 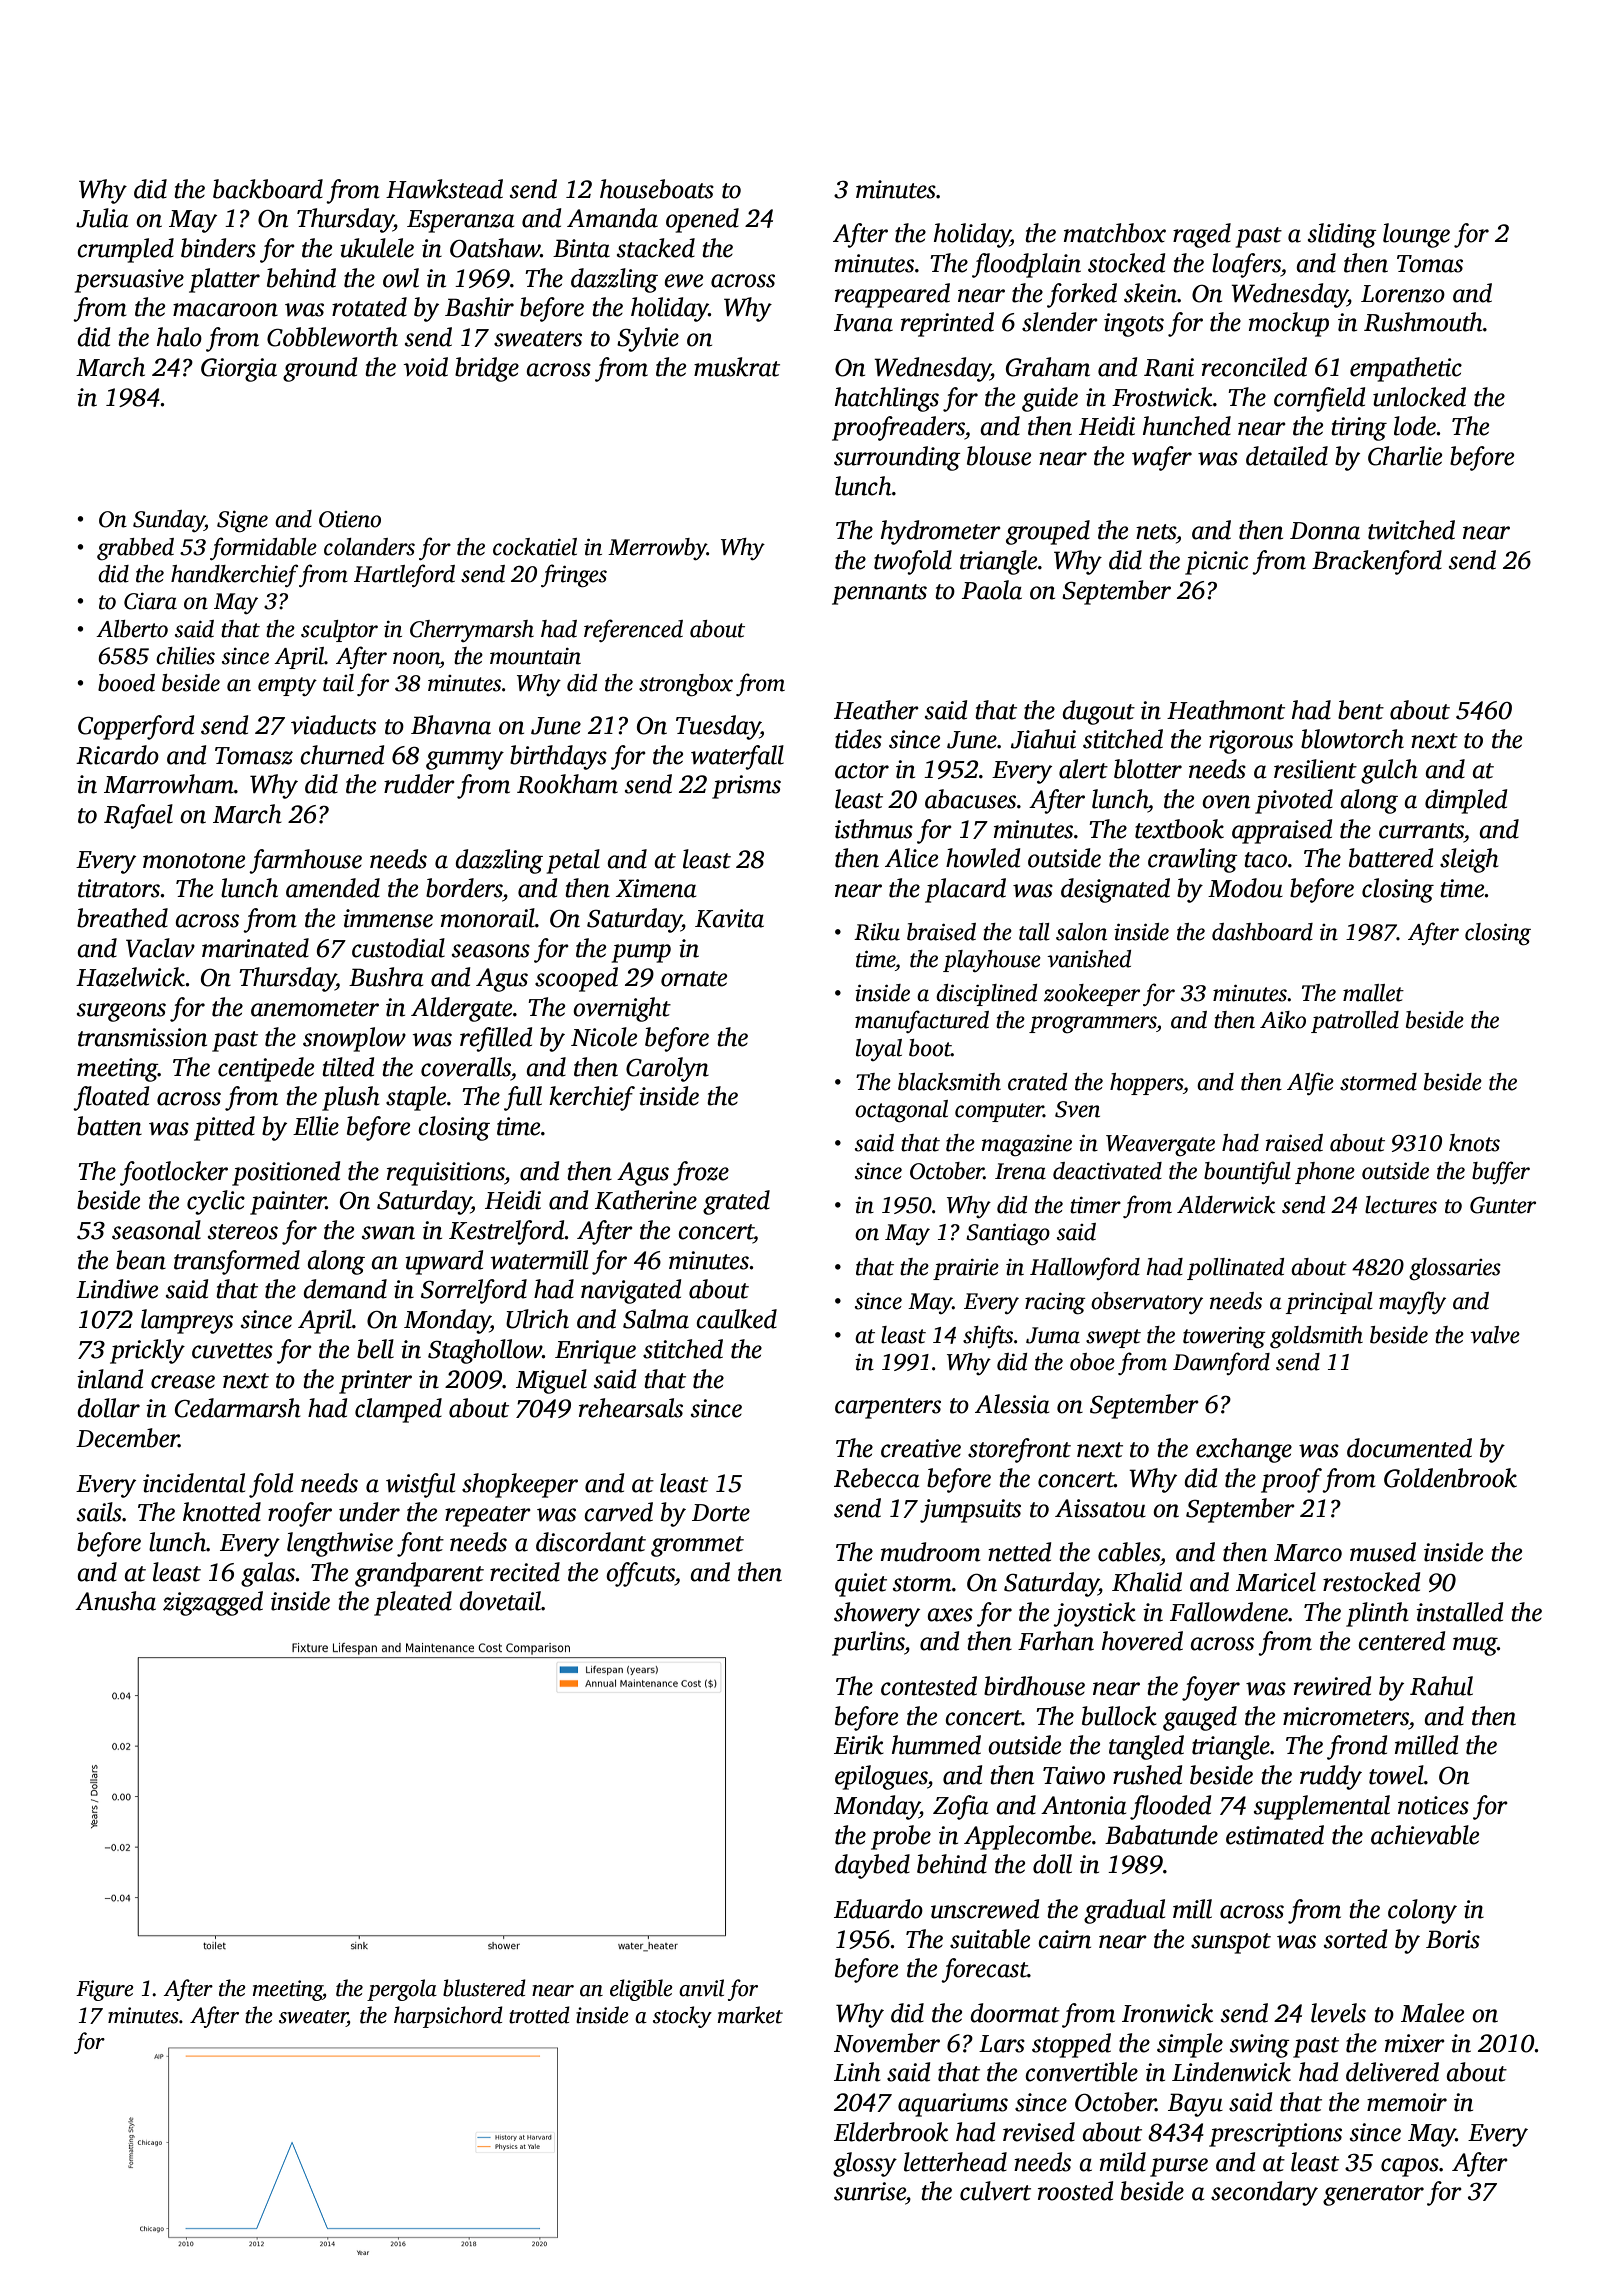 I want to click on towering, so click(x=1224, y=1338).
